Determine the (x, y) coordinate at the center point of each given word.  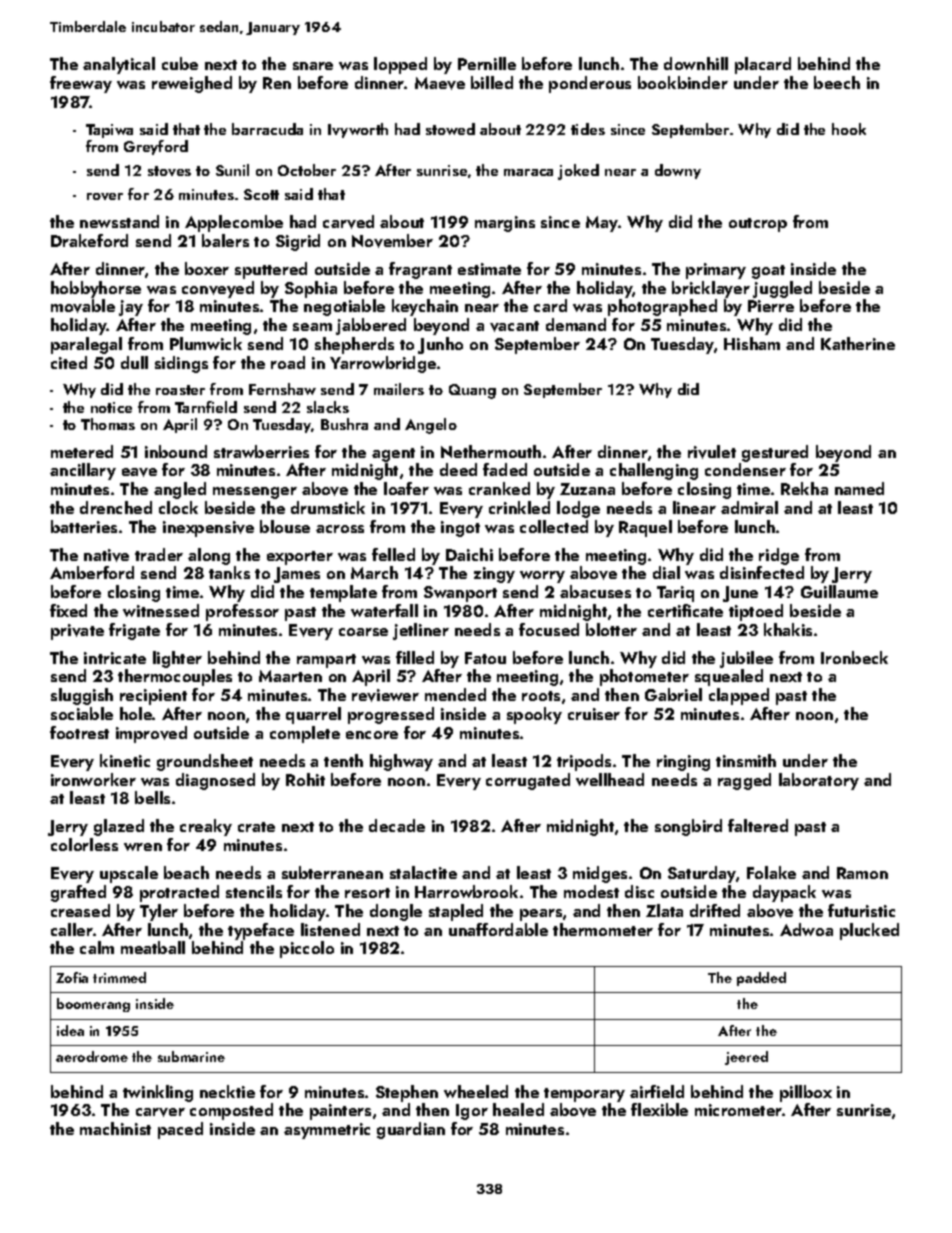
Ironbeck (854, 657)
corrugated (528, 781)
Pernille (487, 63)
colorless (84, 844)
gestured (775, 453)
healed (518, 1109)
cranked (499, 488)
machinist (115, 1128)
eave (139, 472)
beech (837, 82)
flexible (659, 1109)
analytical (119, 65)
